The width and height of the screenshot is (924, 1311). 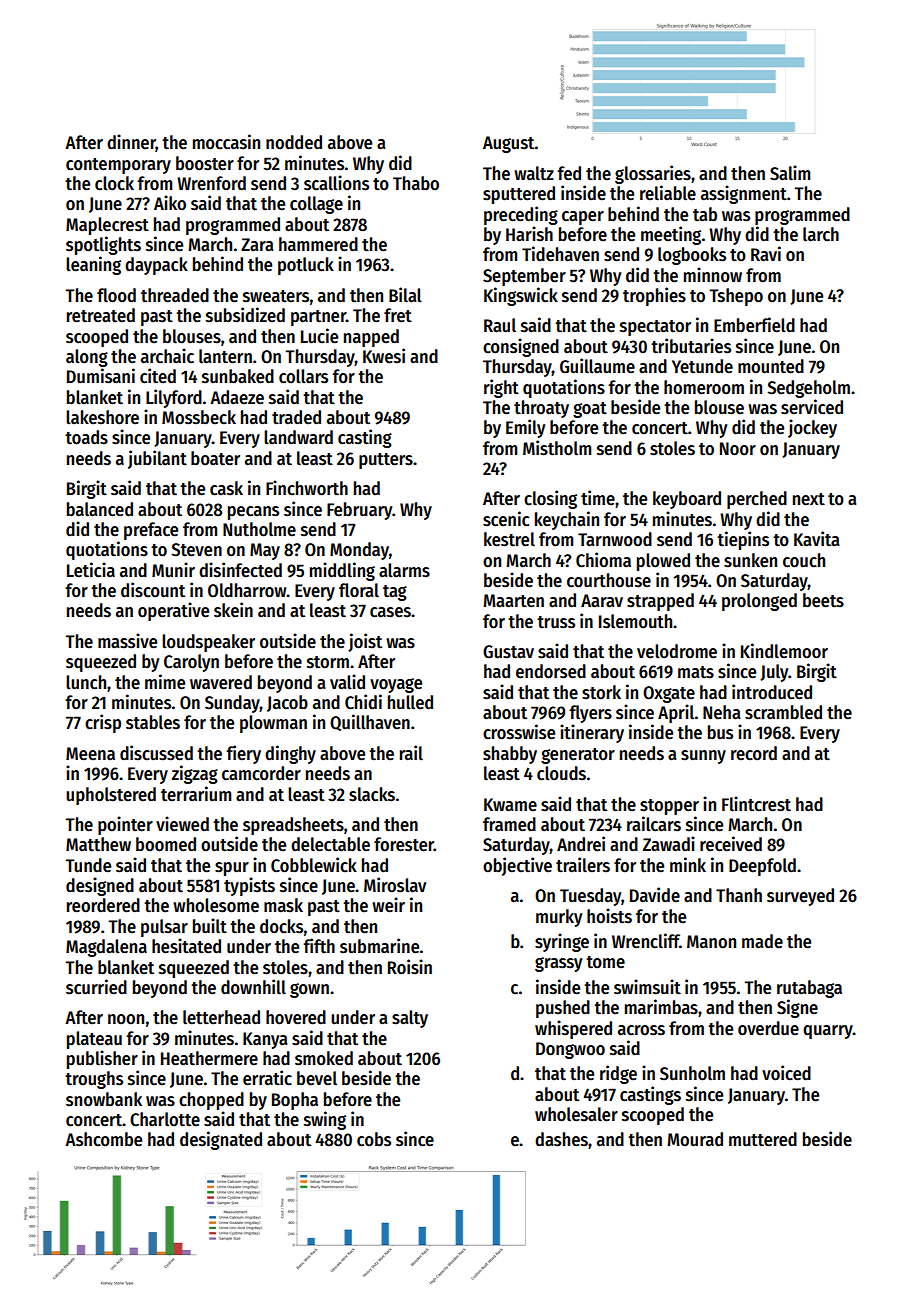 I want to click on rutabaga, so click(x=809, y=989).
